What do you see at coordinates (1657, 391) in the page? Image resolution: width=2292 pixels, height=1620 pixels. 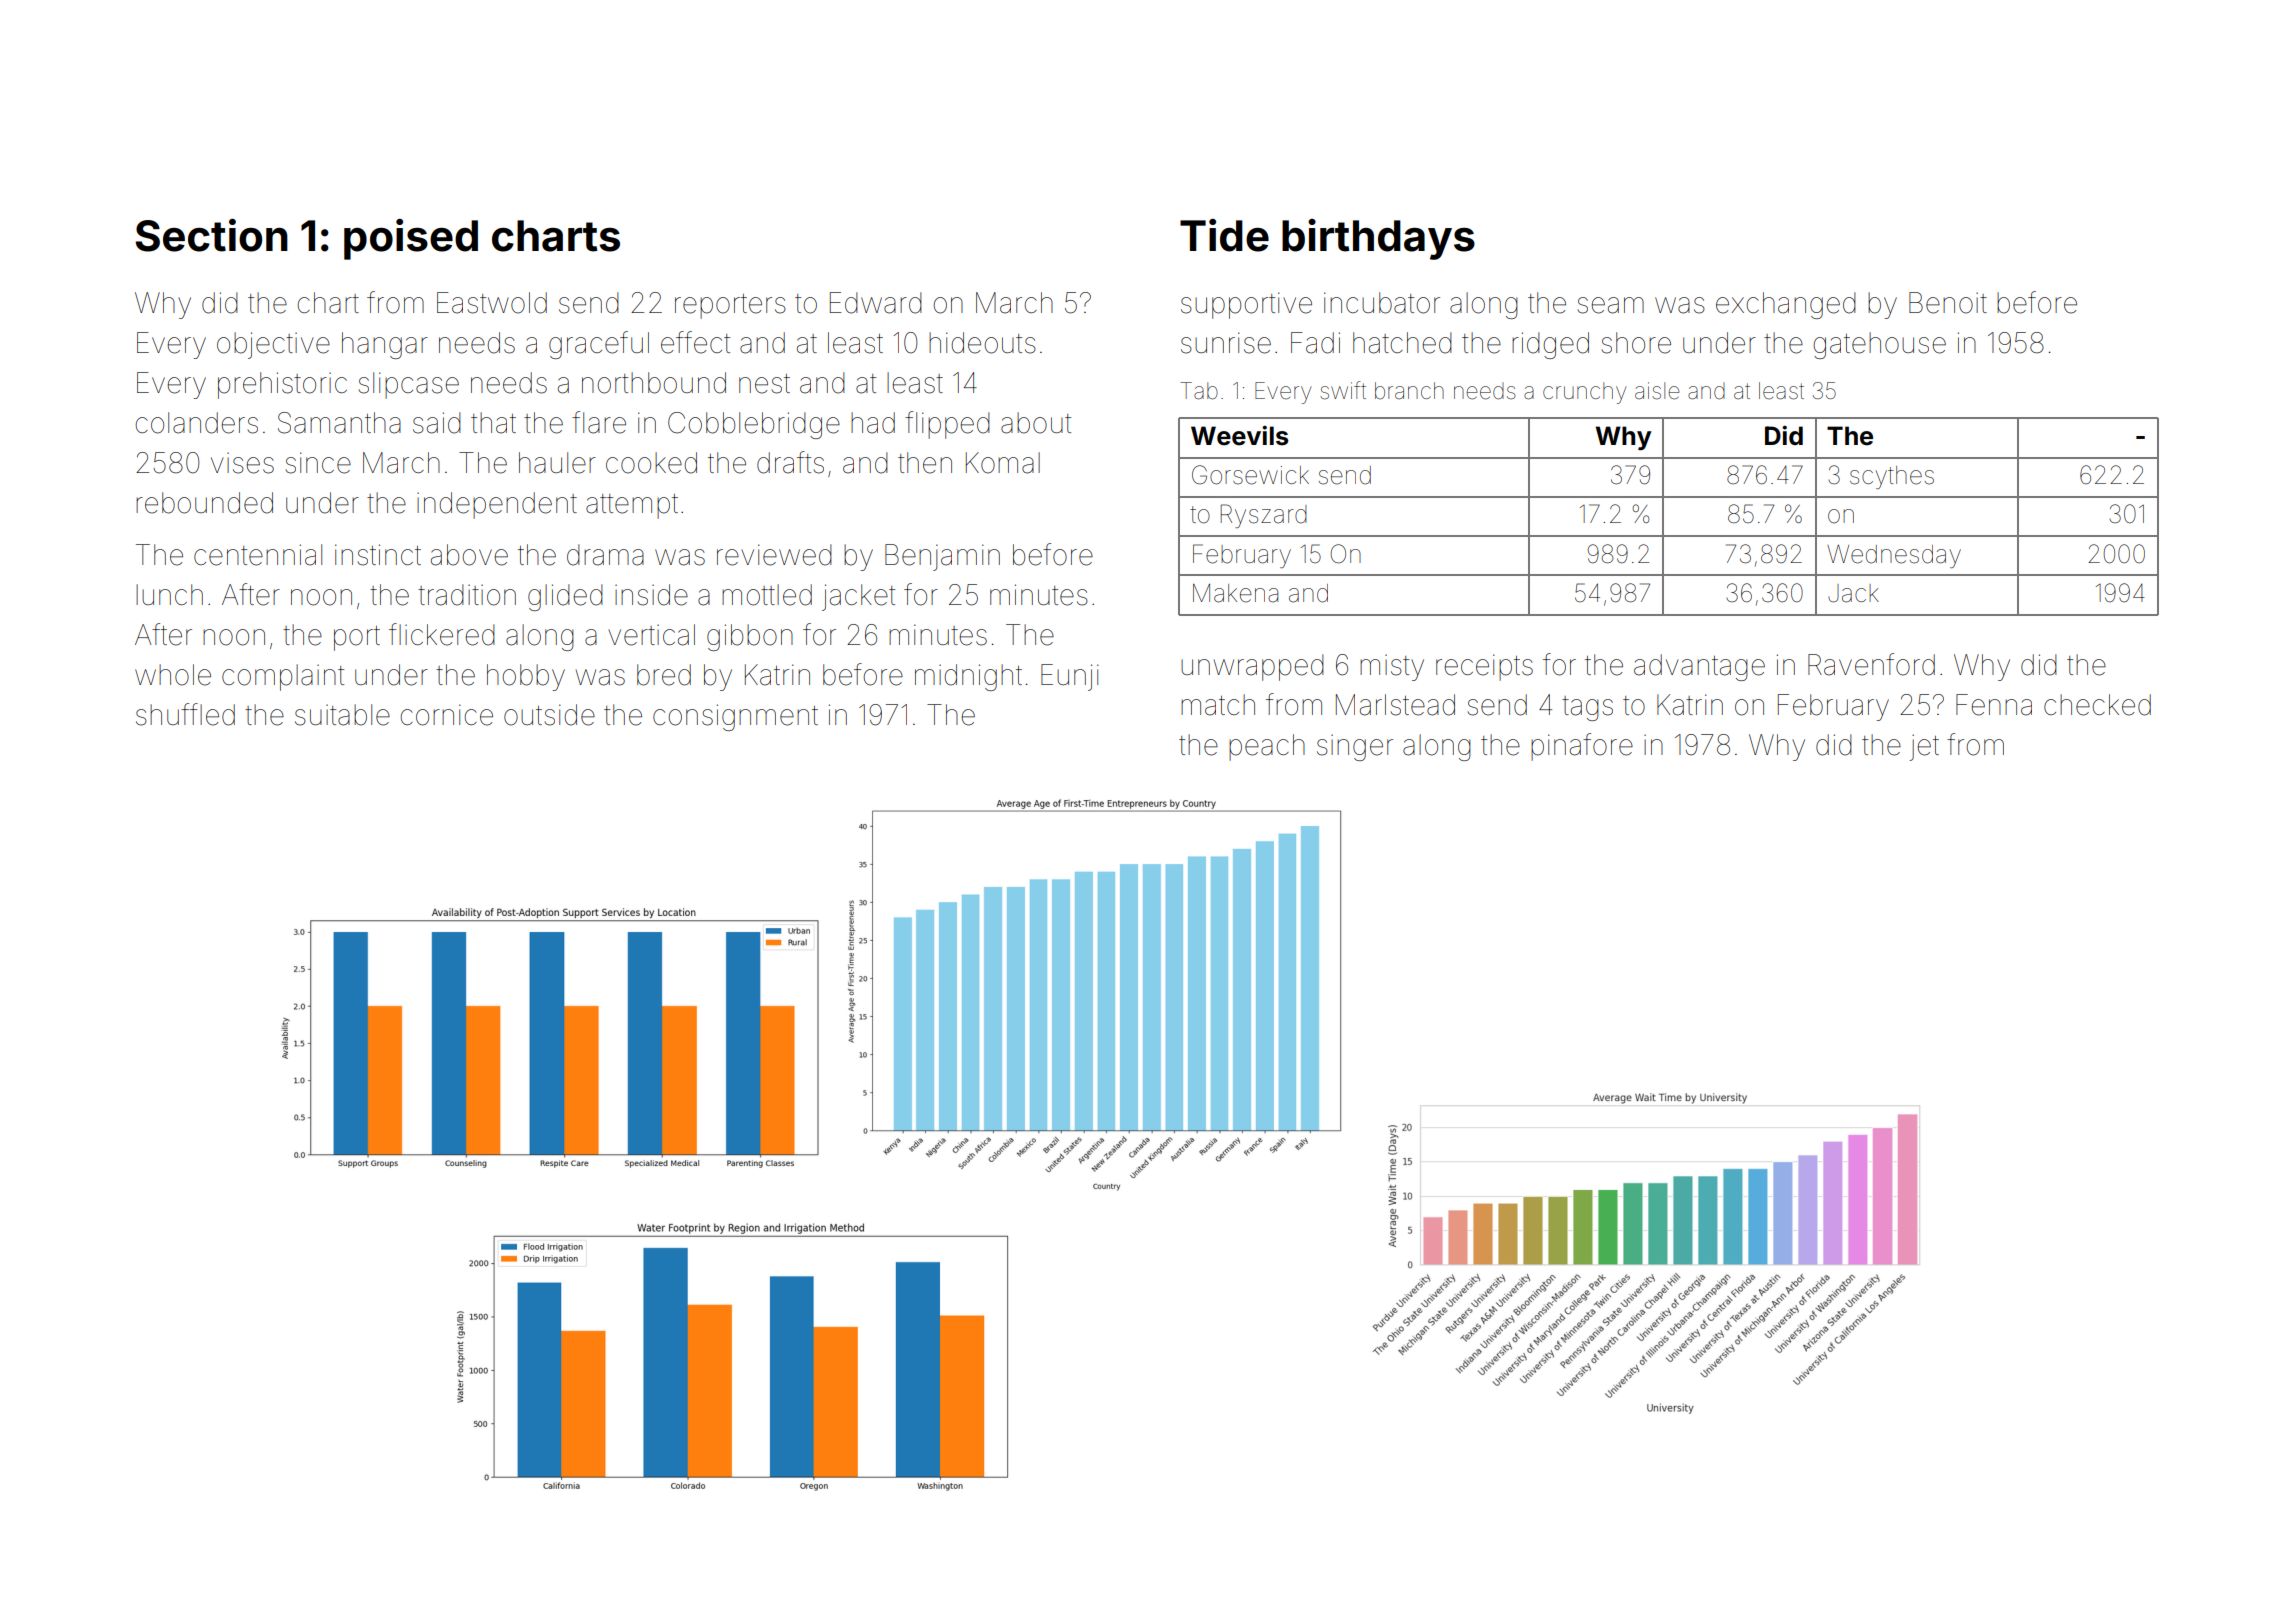 I see `aisle` at bounding box center [1657, 391].
